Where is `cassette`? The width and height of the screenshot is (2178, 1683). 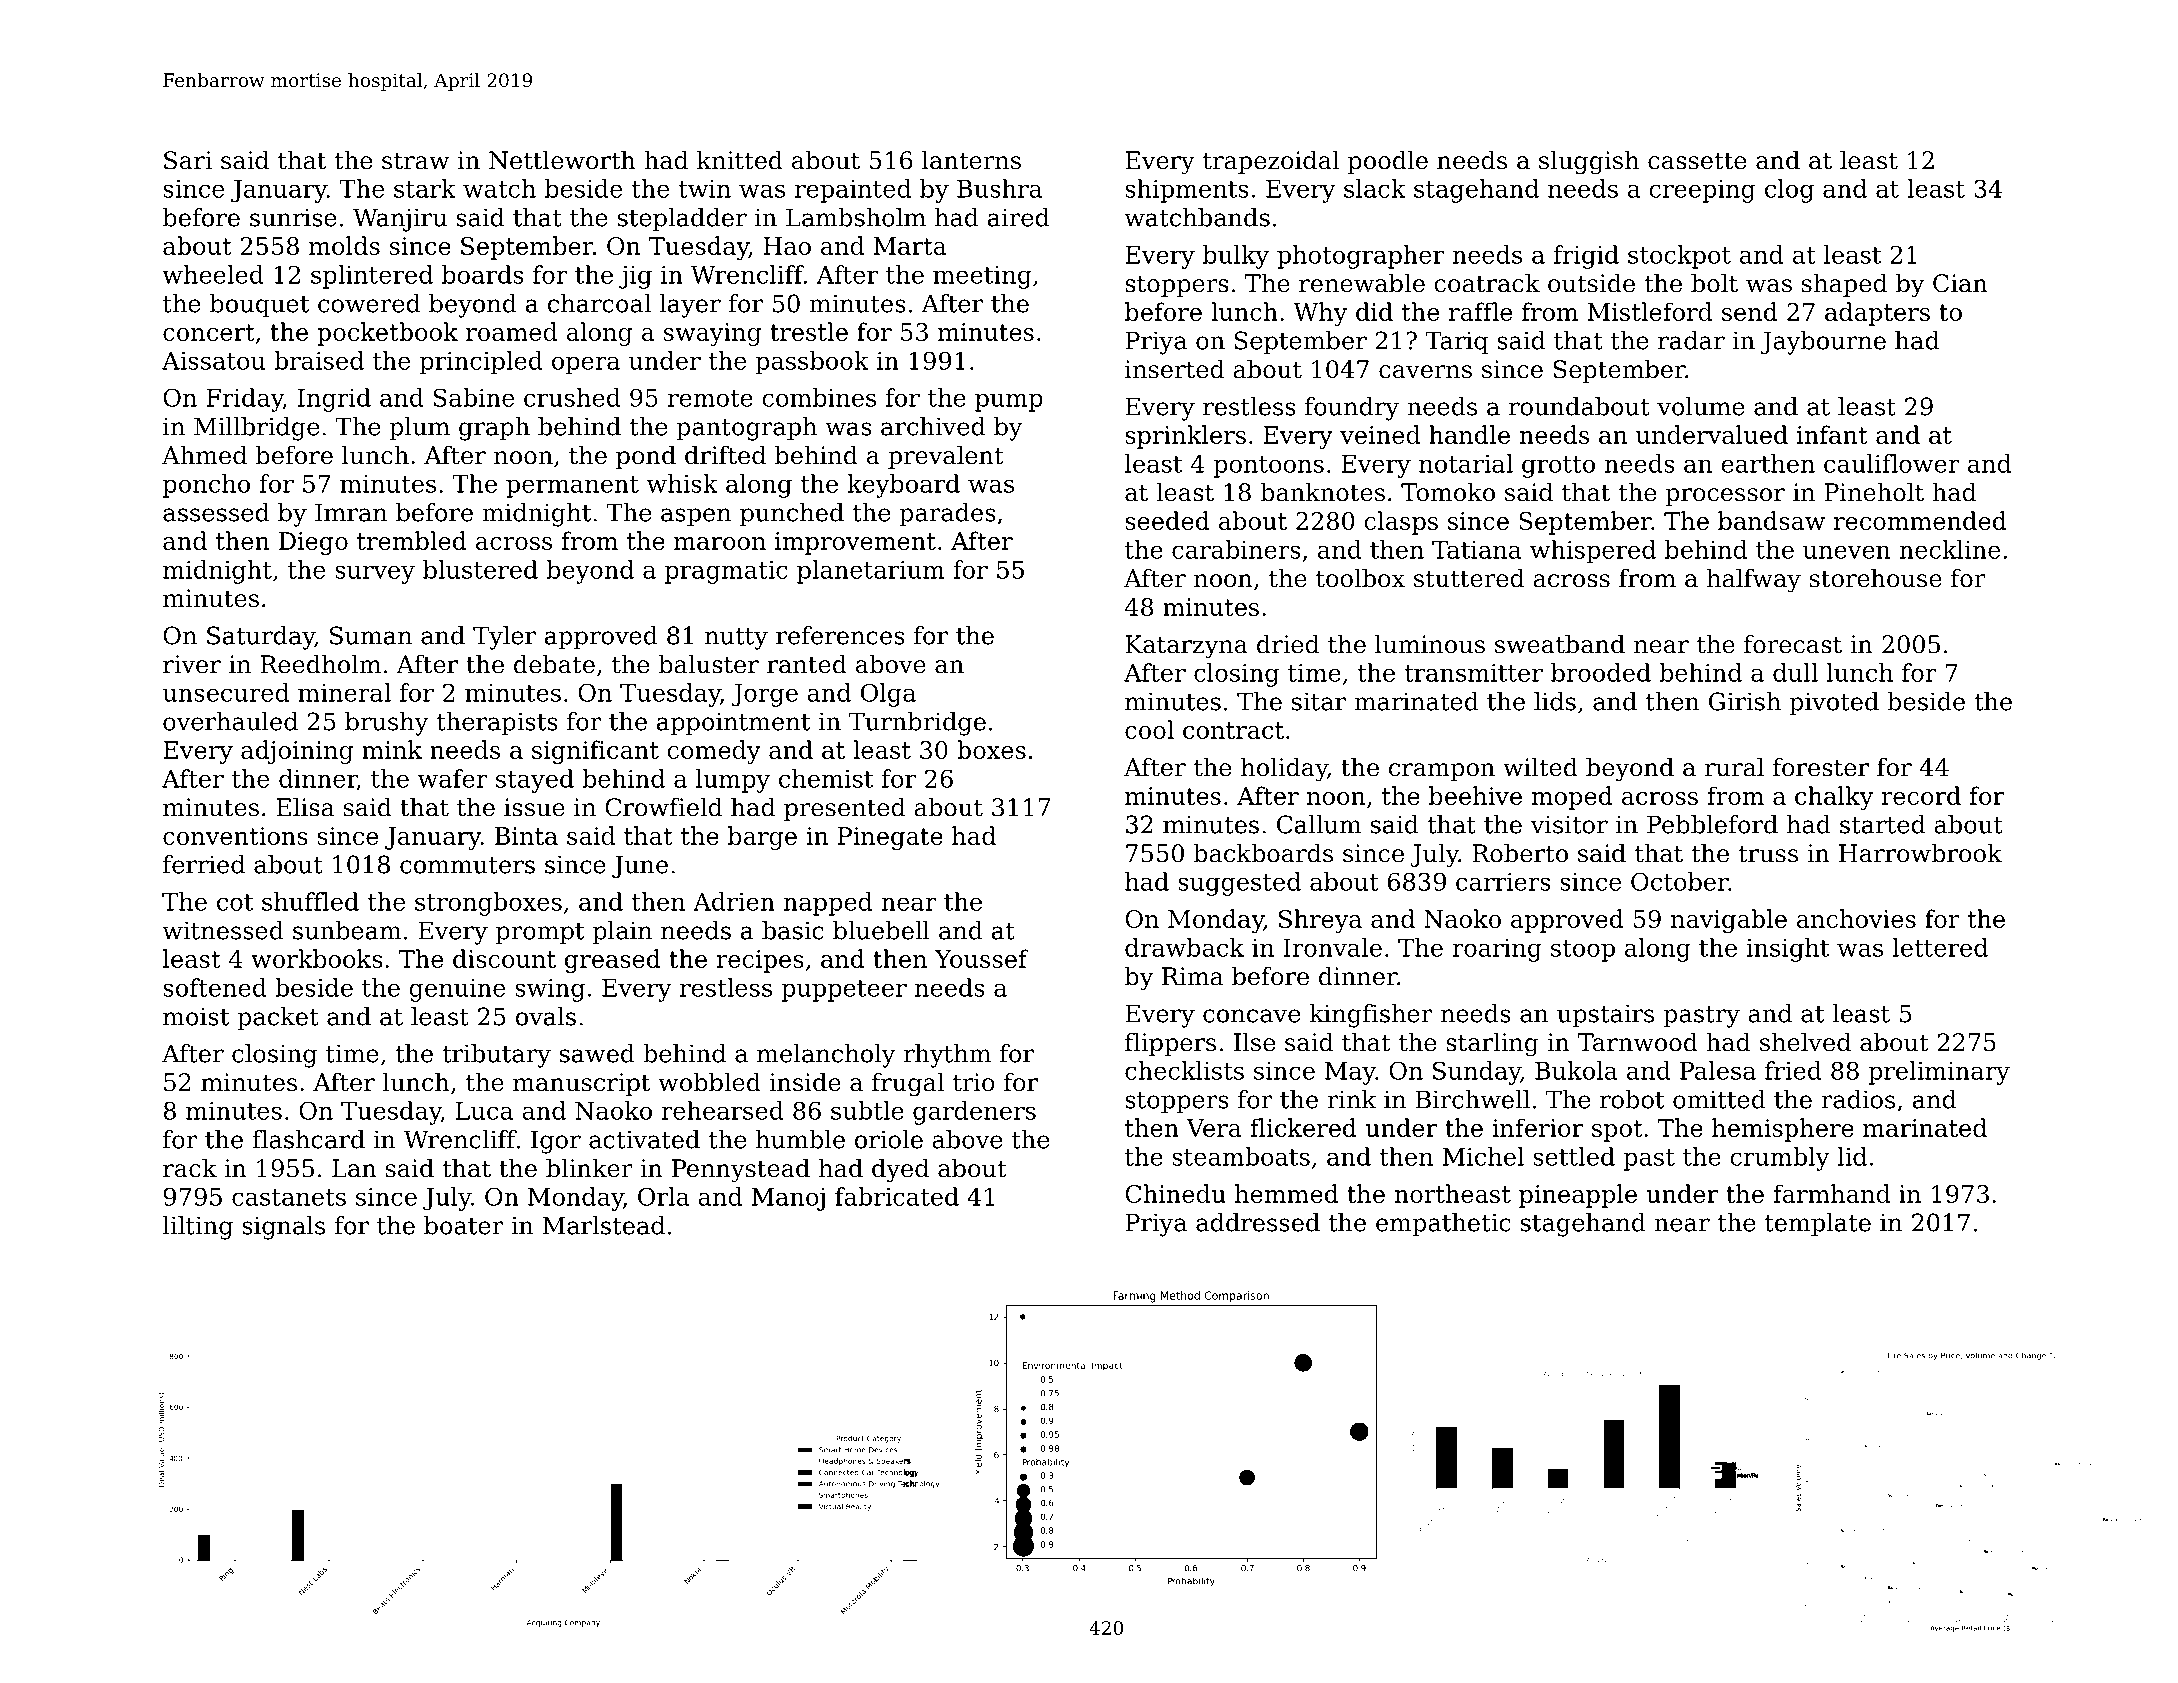
cassette is located at coordinates (1697, 161).
